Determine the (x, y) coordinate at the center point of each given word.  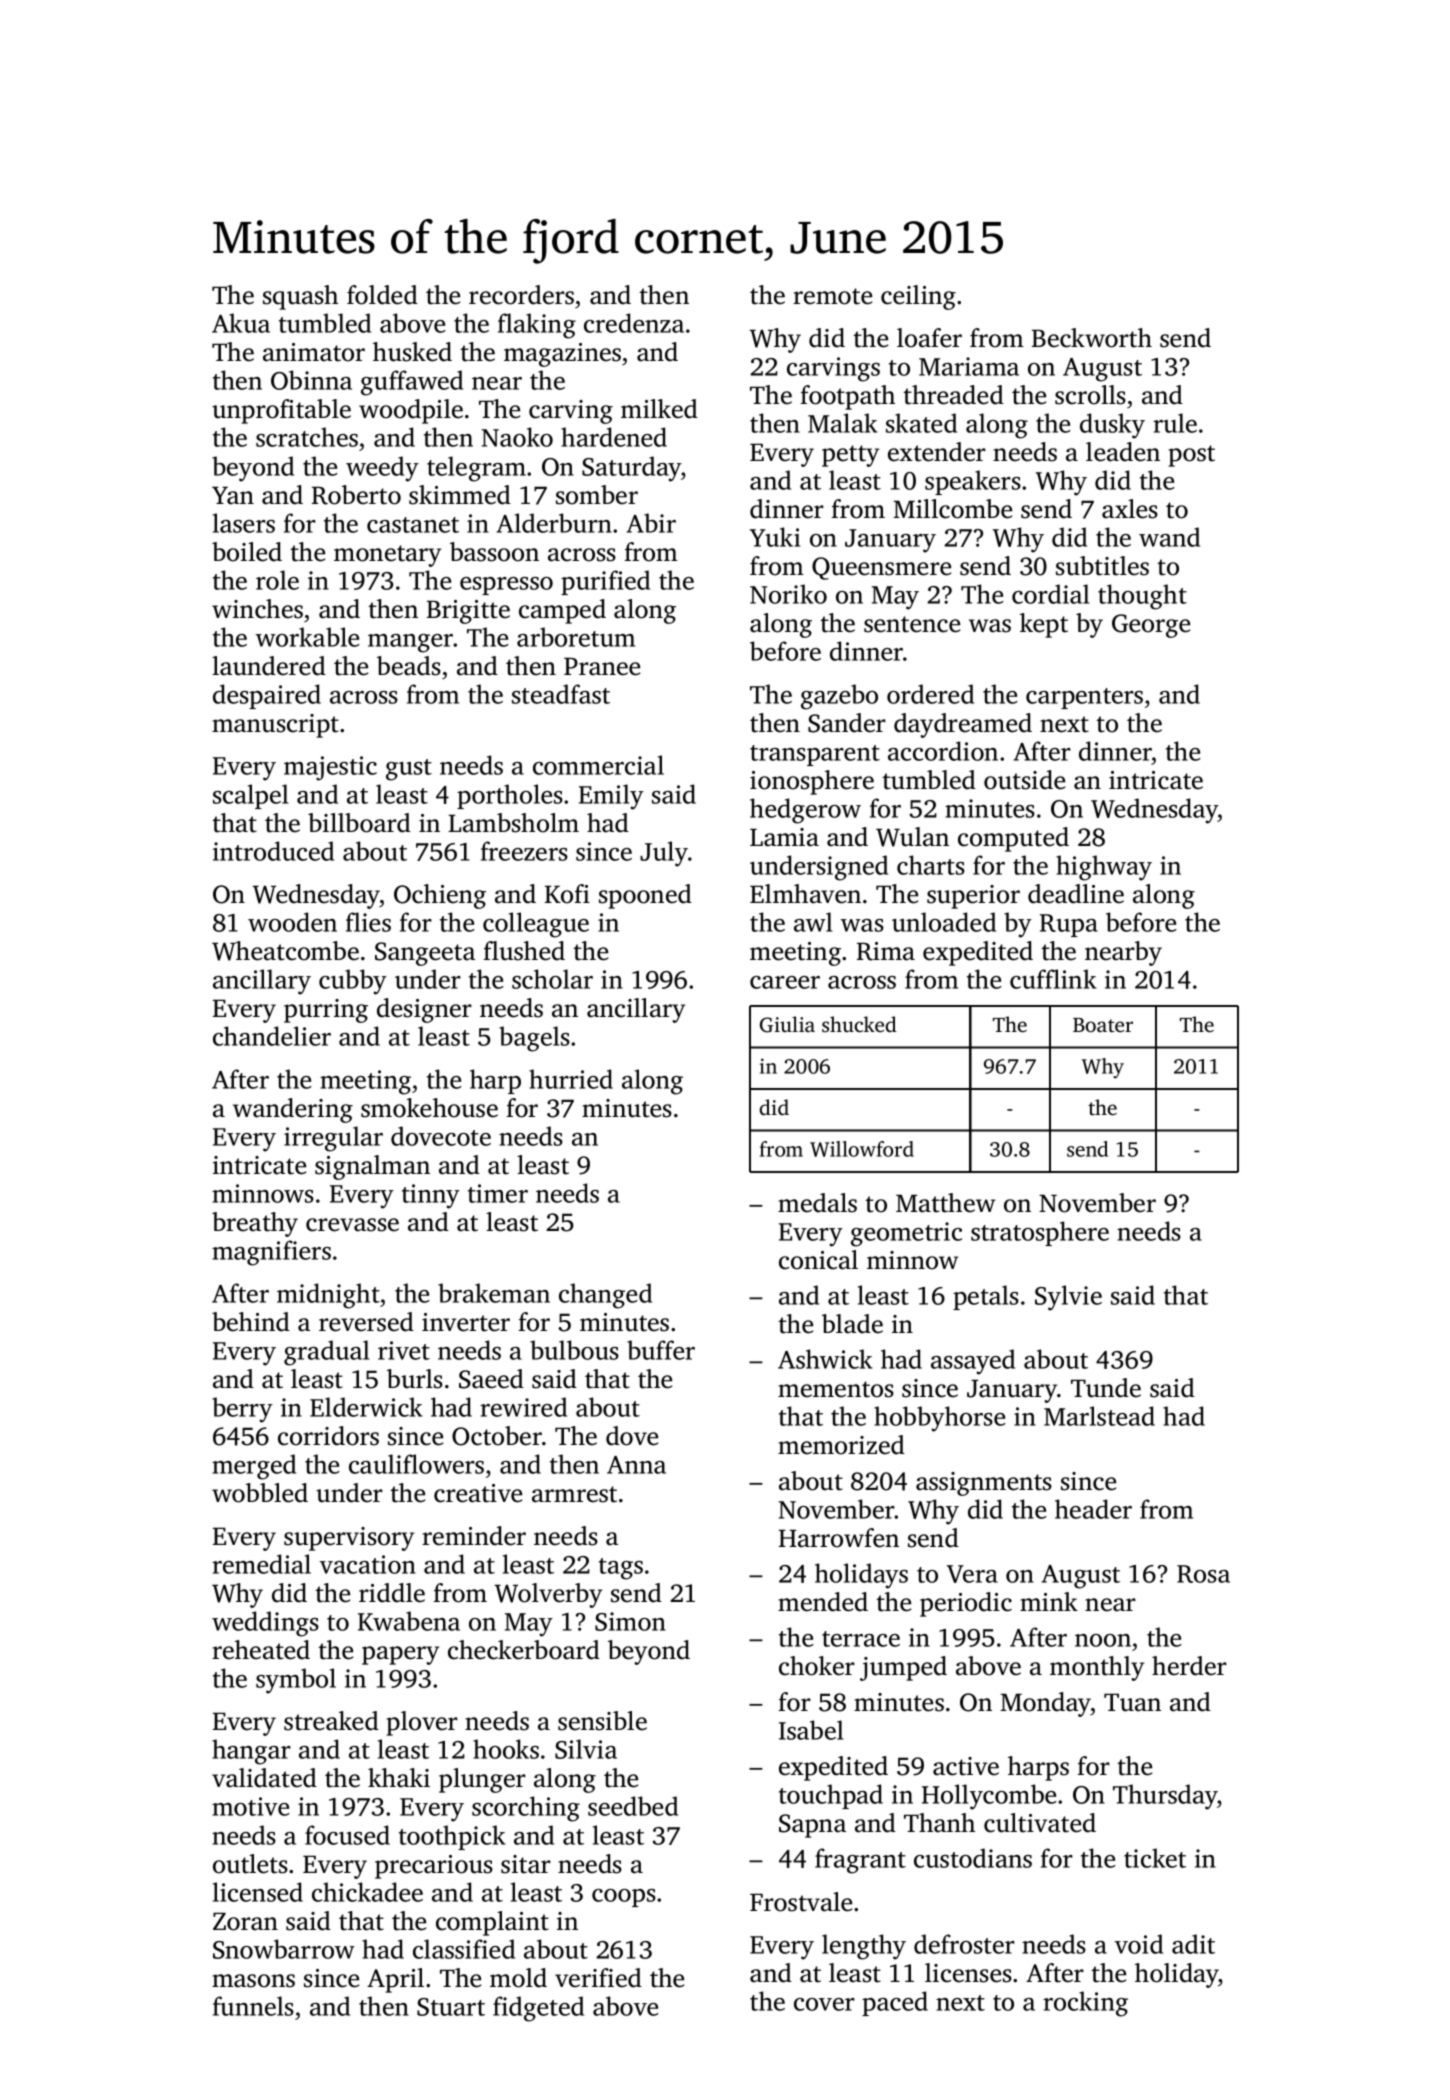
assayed (973, 1362)
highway (1104, 868)
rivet (404, 1350)
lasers (244, 523)
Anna (636, 1465)
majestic (330, 768)
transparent (815, 755)
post (1191, 456)
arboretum (576, 637)
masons (253, 1981)
